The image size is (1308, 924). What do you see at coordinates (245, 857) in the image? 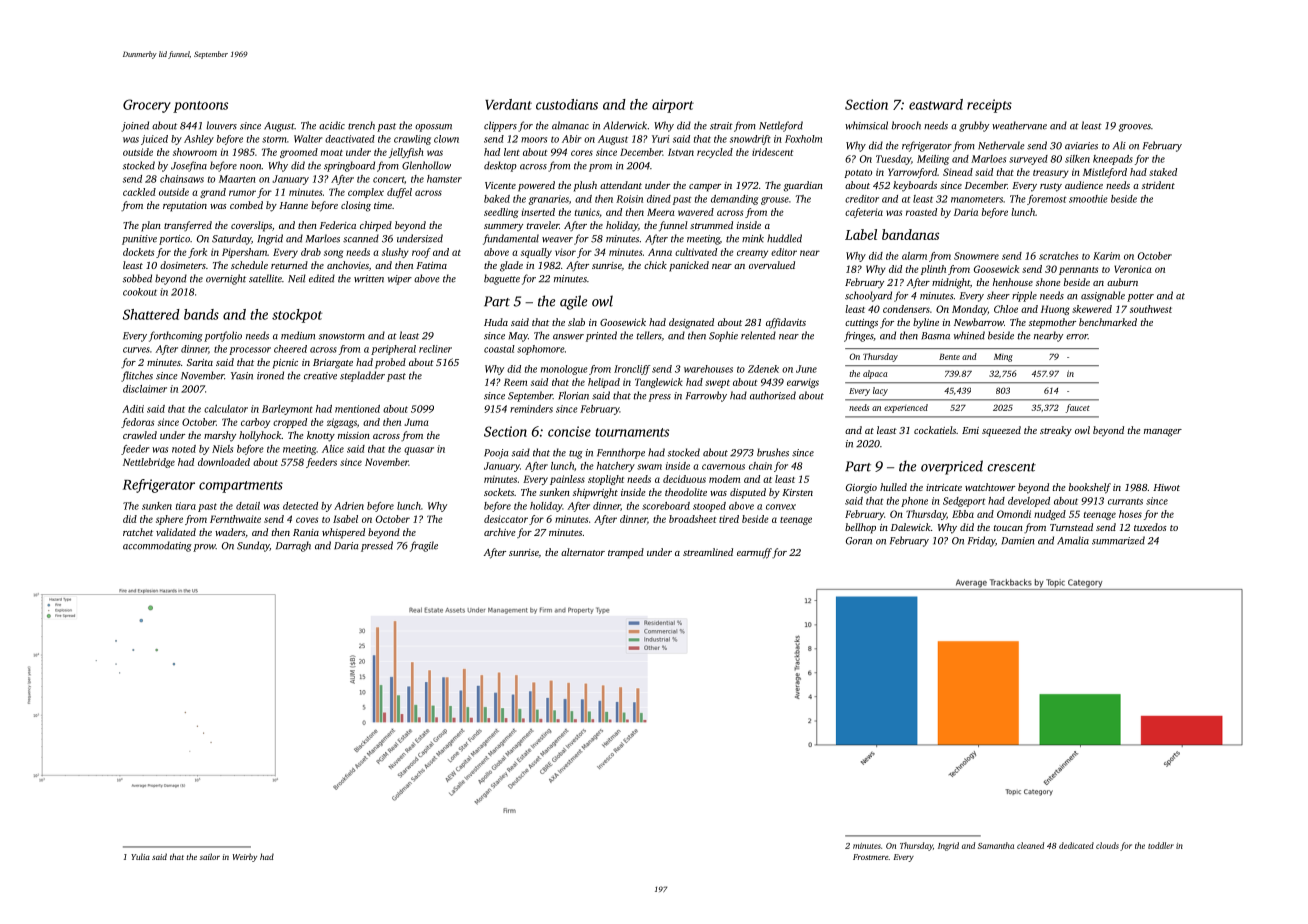
I see `Weirby` at bounding box center [245, 857].
